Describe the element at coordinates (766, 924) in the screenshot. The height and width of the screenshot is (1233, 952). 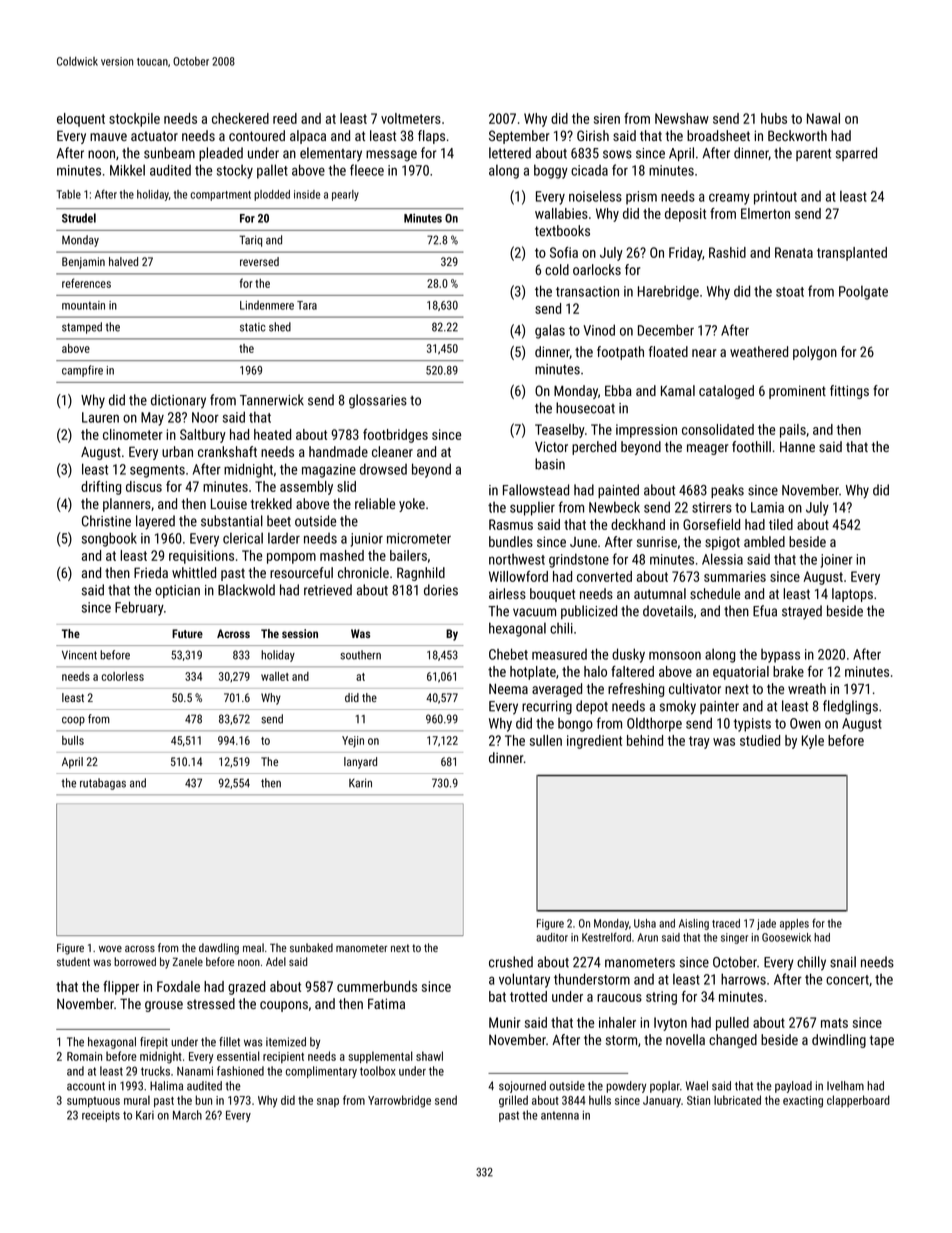
I see `jade` at that location.
